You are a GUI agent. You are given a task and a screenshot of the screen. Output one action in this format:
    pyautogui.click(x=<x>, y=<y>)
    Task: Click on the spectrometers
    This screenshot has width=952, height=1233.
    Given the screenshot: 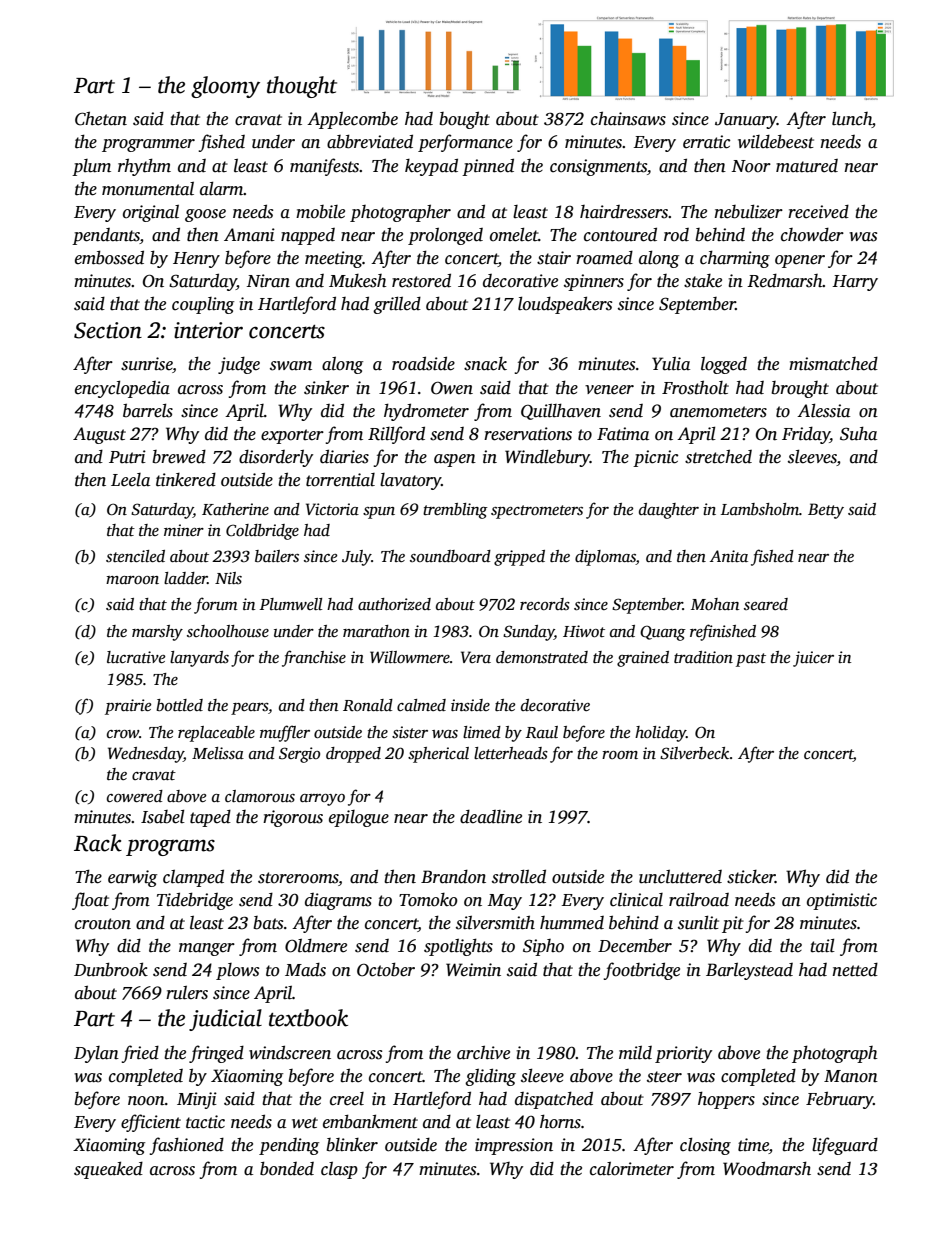 What is the action you would take?
    pyautogui.click(x=537, y=512)
